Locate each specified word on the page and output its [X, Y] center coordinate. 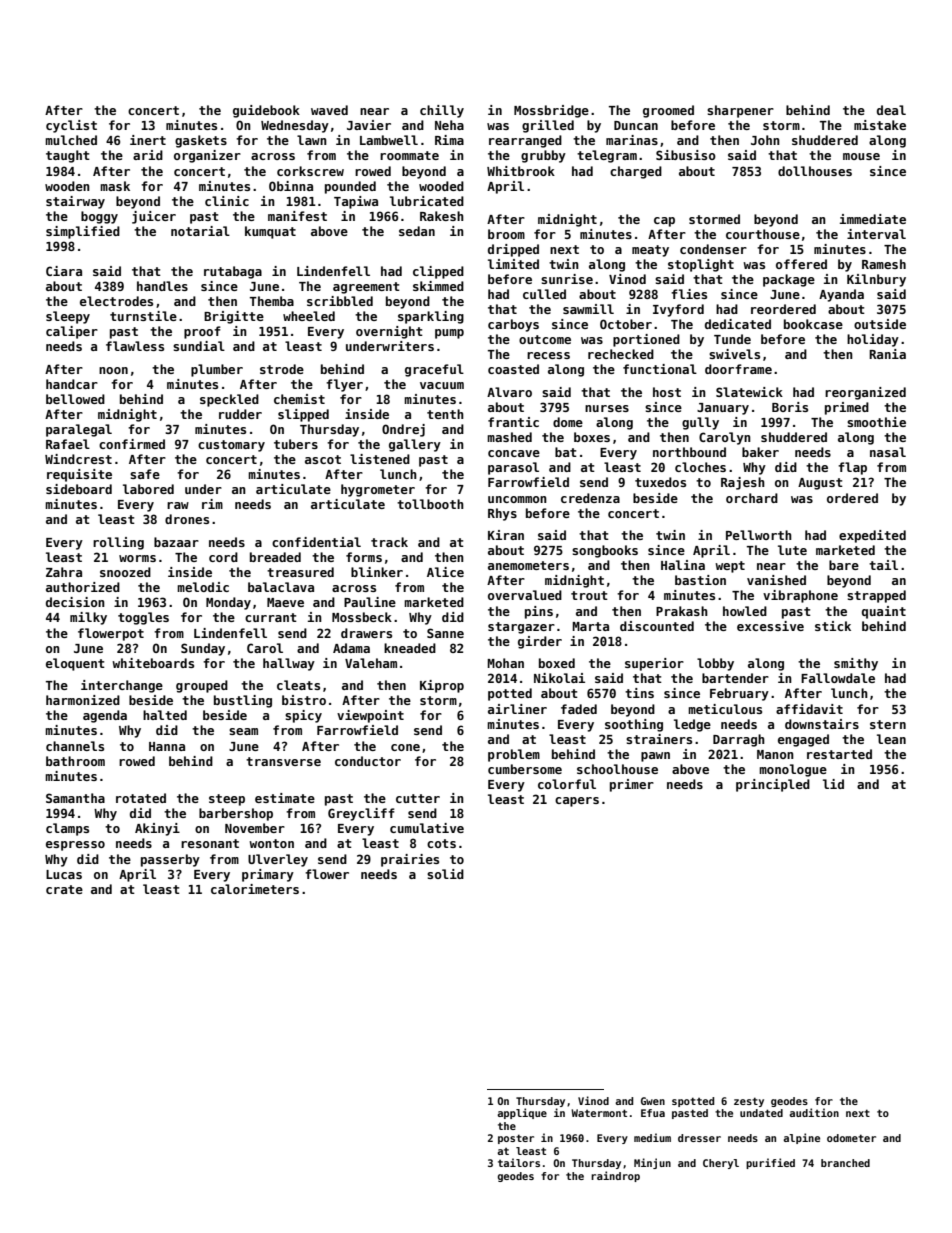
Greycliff [361, 814]
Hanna [167, 746]
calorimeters [255, 889]
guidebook [266, 111]
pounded [350, 187]
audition [814, 1112]
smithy [856, 664]
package [789, 280]
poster [516, 1139]
